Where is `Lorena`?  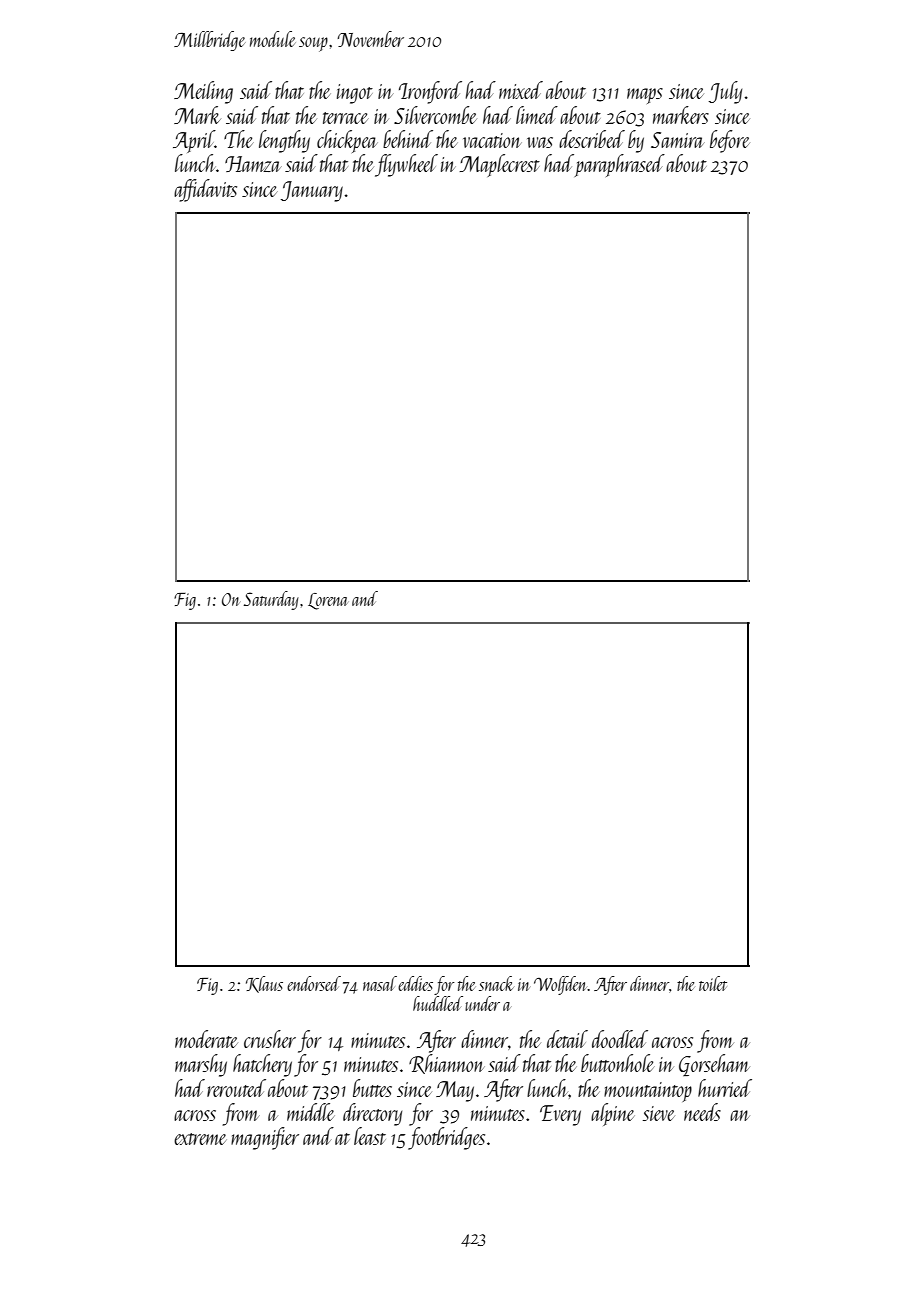 Lorena is located at coordinates (328, 601).
